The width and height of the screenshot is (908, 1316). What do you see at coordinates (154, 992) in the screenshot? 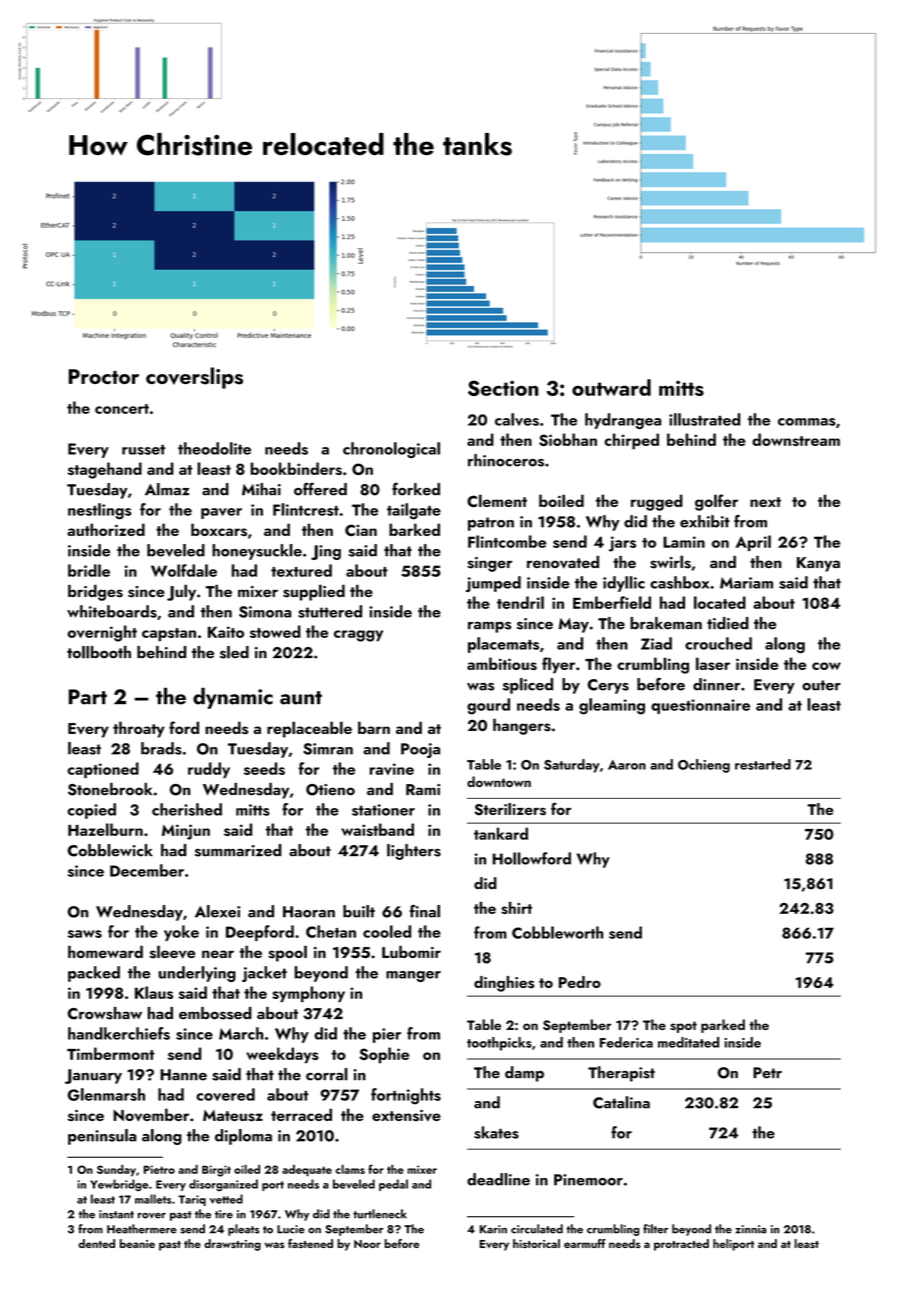
I see `Klaus` at bounding box center [154, 992].
